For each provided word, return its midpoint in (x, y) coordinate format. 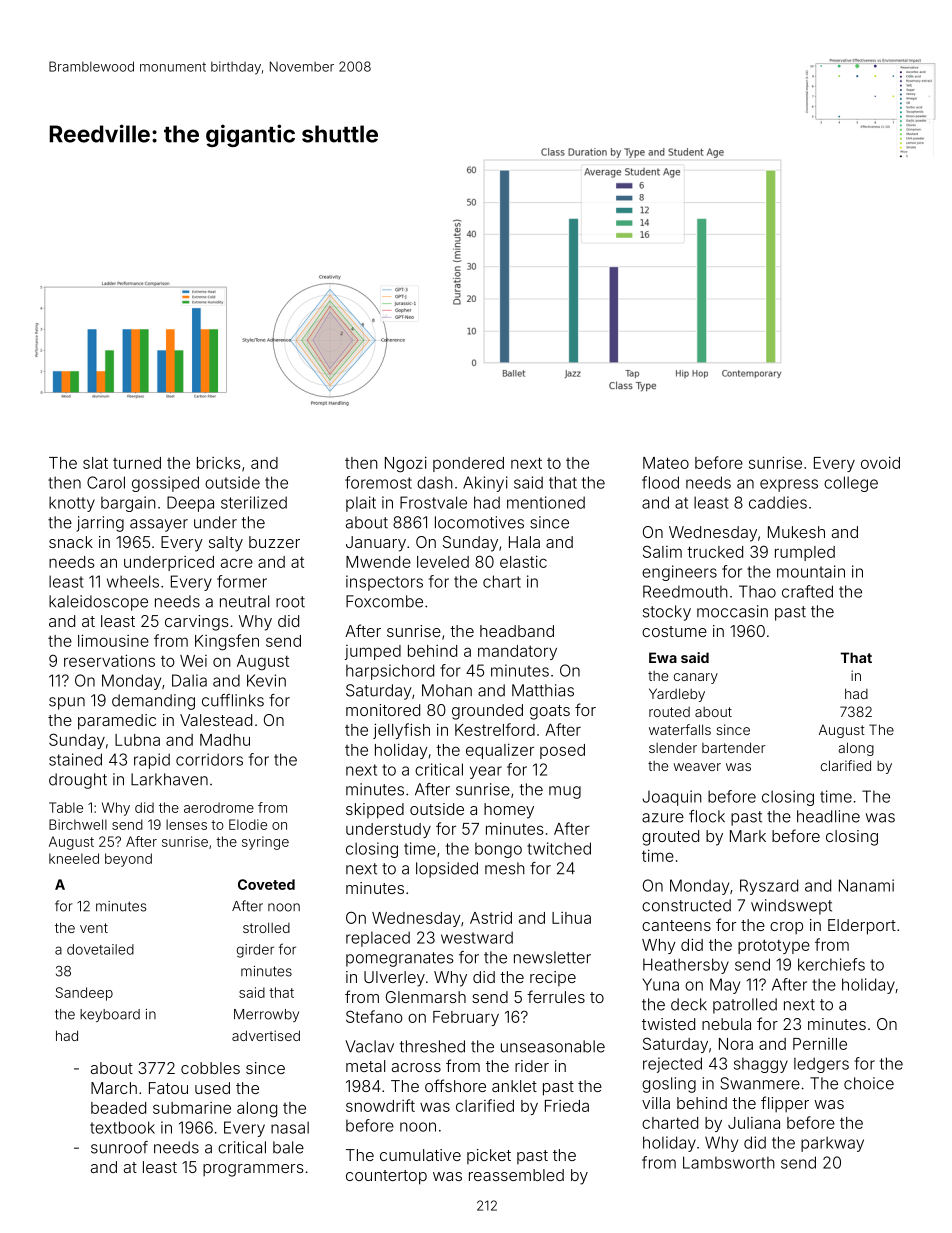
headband (517, 631)
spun (67, 703)
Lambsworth (729, 1162)
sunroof (119, 1147)
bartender (733, 747)
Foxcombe (384, 601)
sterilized (254, 502)
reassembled (516, 1175)
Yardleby (677, 695)
